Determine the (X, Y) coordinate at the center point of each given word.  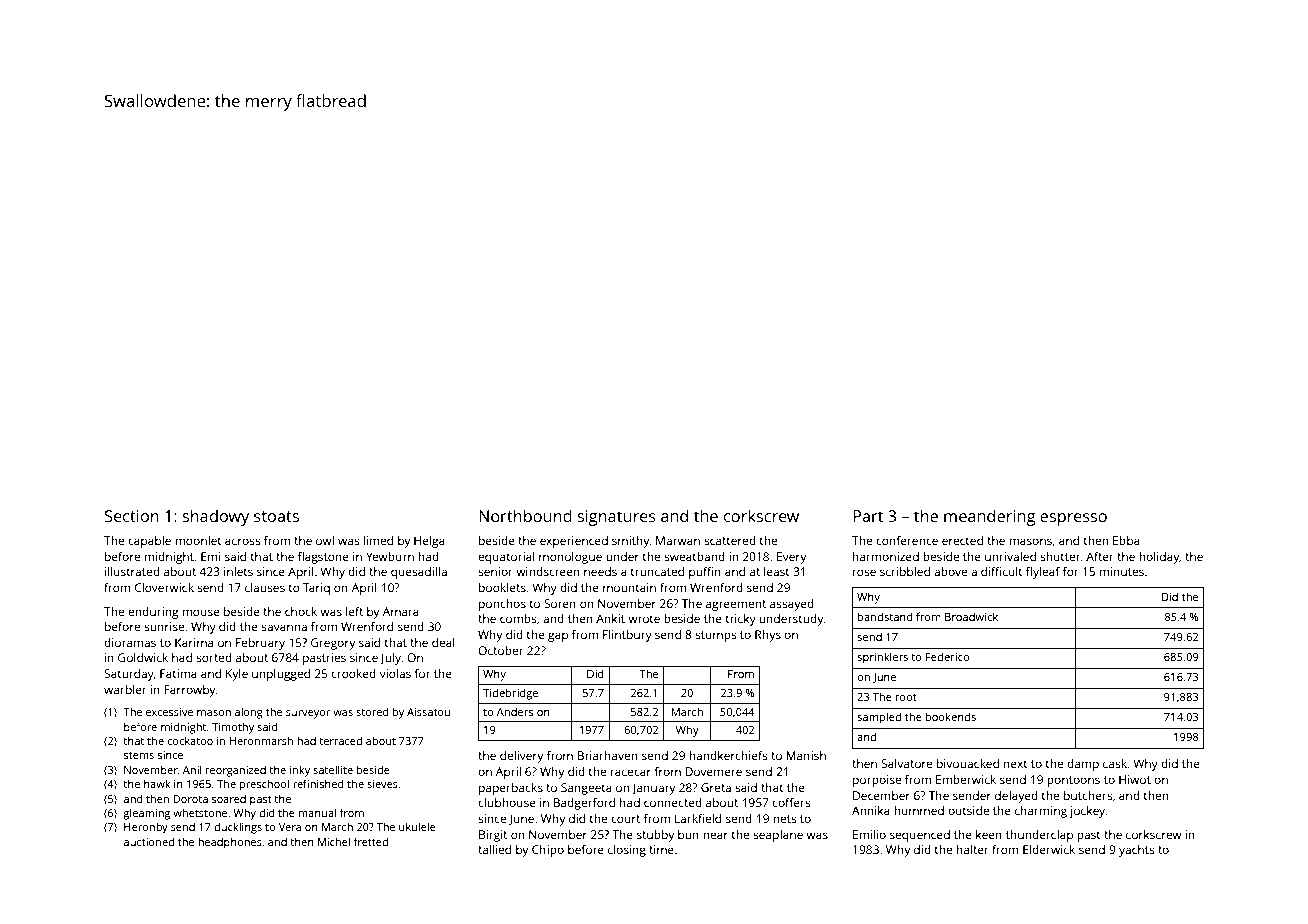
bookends (950, 716)
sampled (879, 718)
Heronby (146, 828)
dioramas (130, 642)
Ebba (1126, 540)
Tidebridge (510, 694)
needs (600, 571)
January (653, 789)
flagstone (323, 558)
